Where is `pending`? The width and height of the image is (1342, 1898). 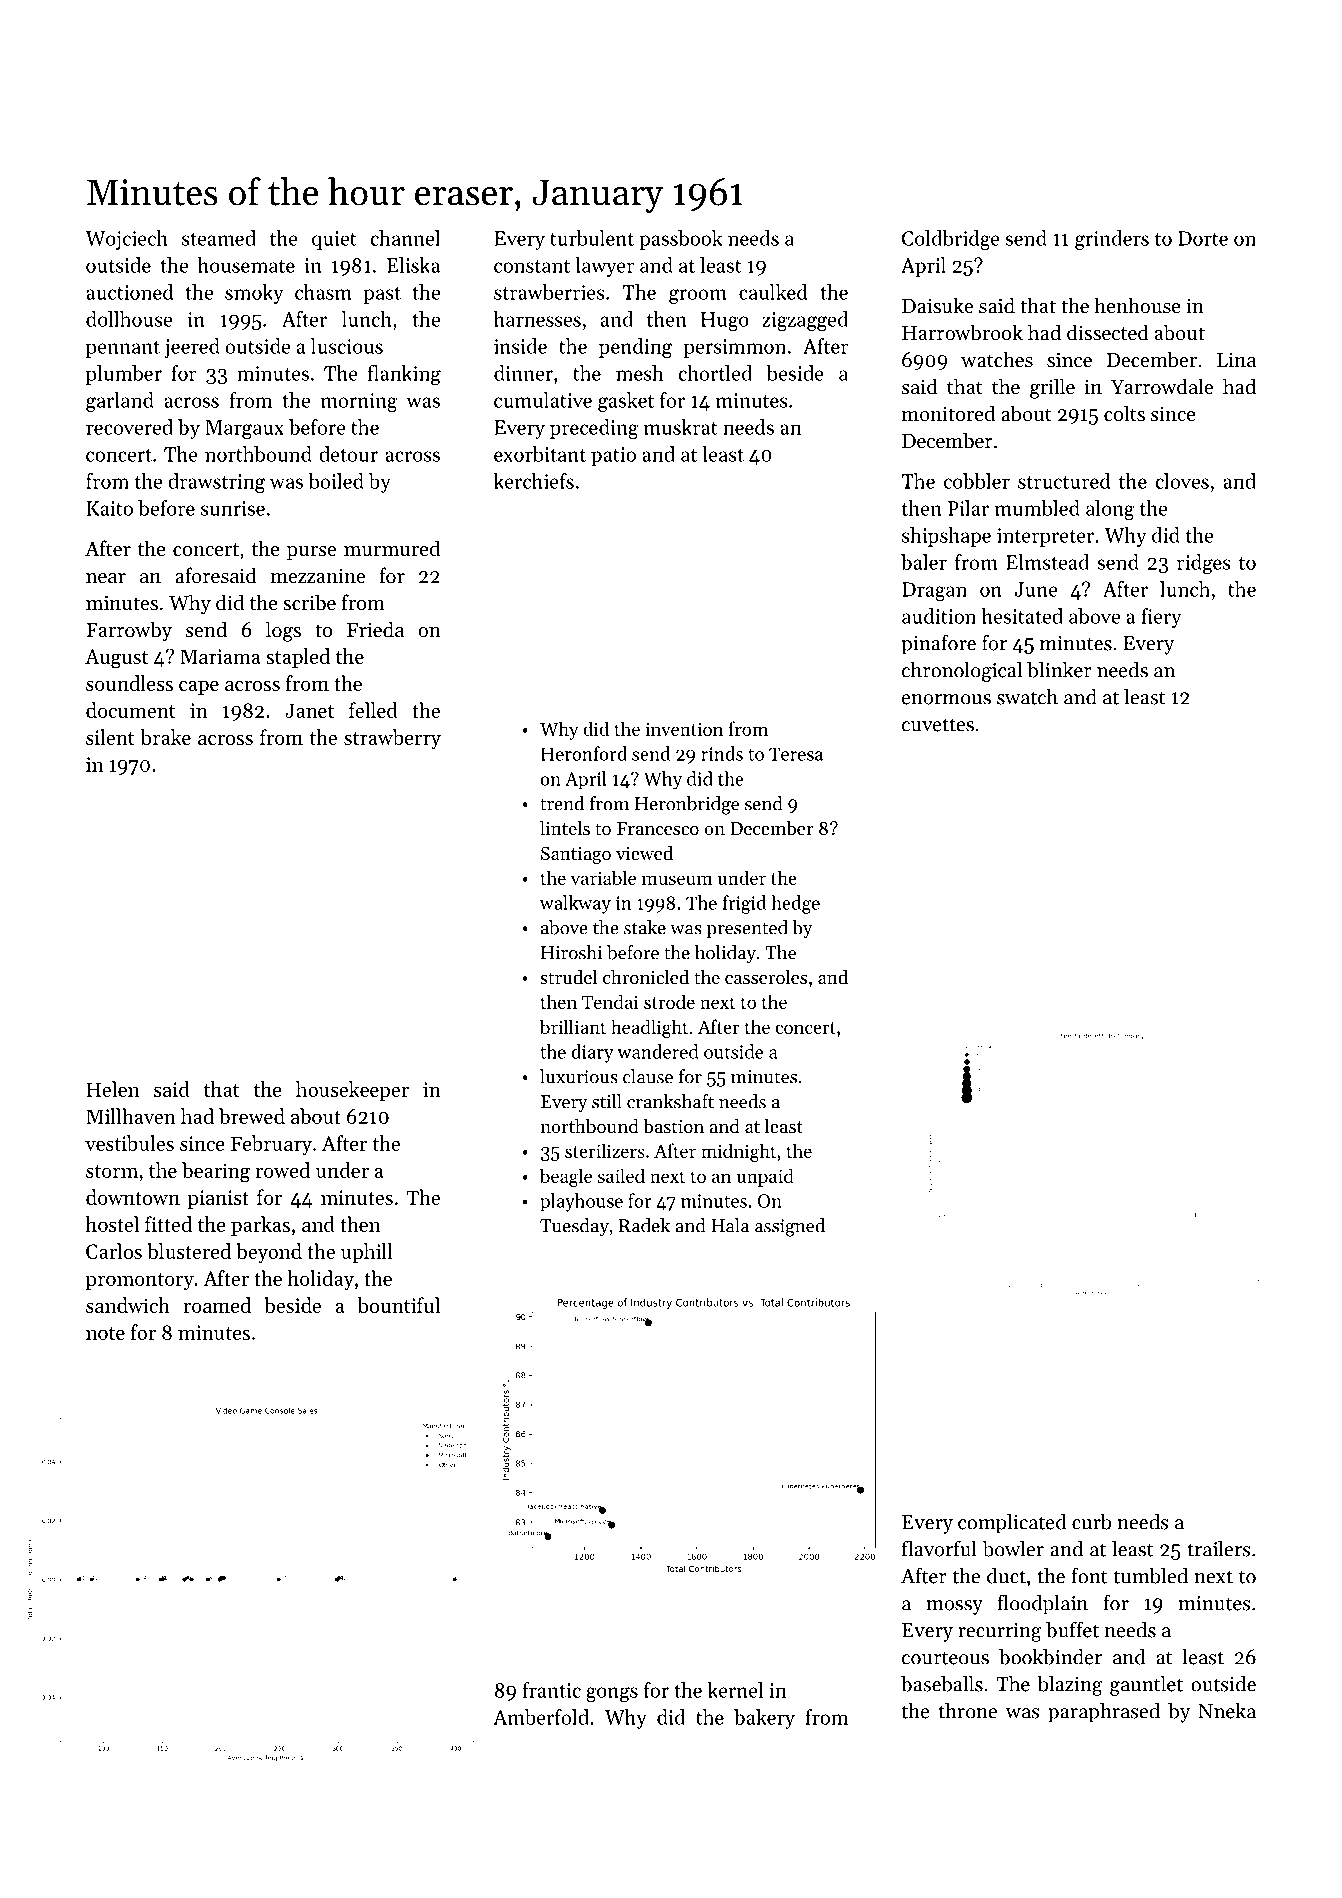
pending is located at coordinates (635, 348).
